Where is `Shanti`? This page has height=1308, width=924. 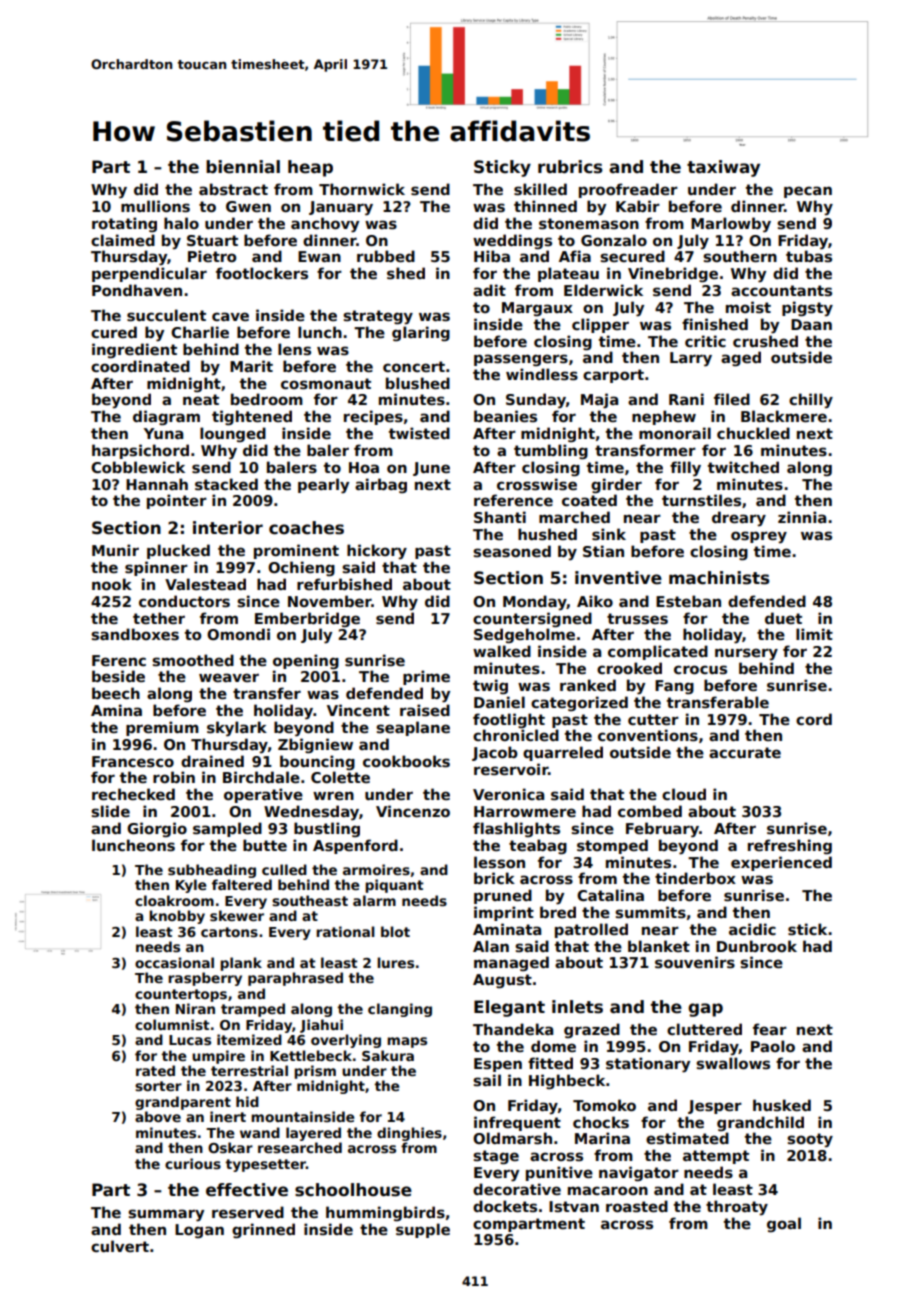 Shanti is located at coordinates (500, 517).
